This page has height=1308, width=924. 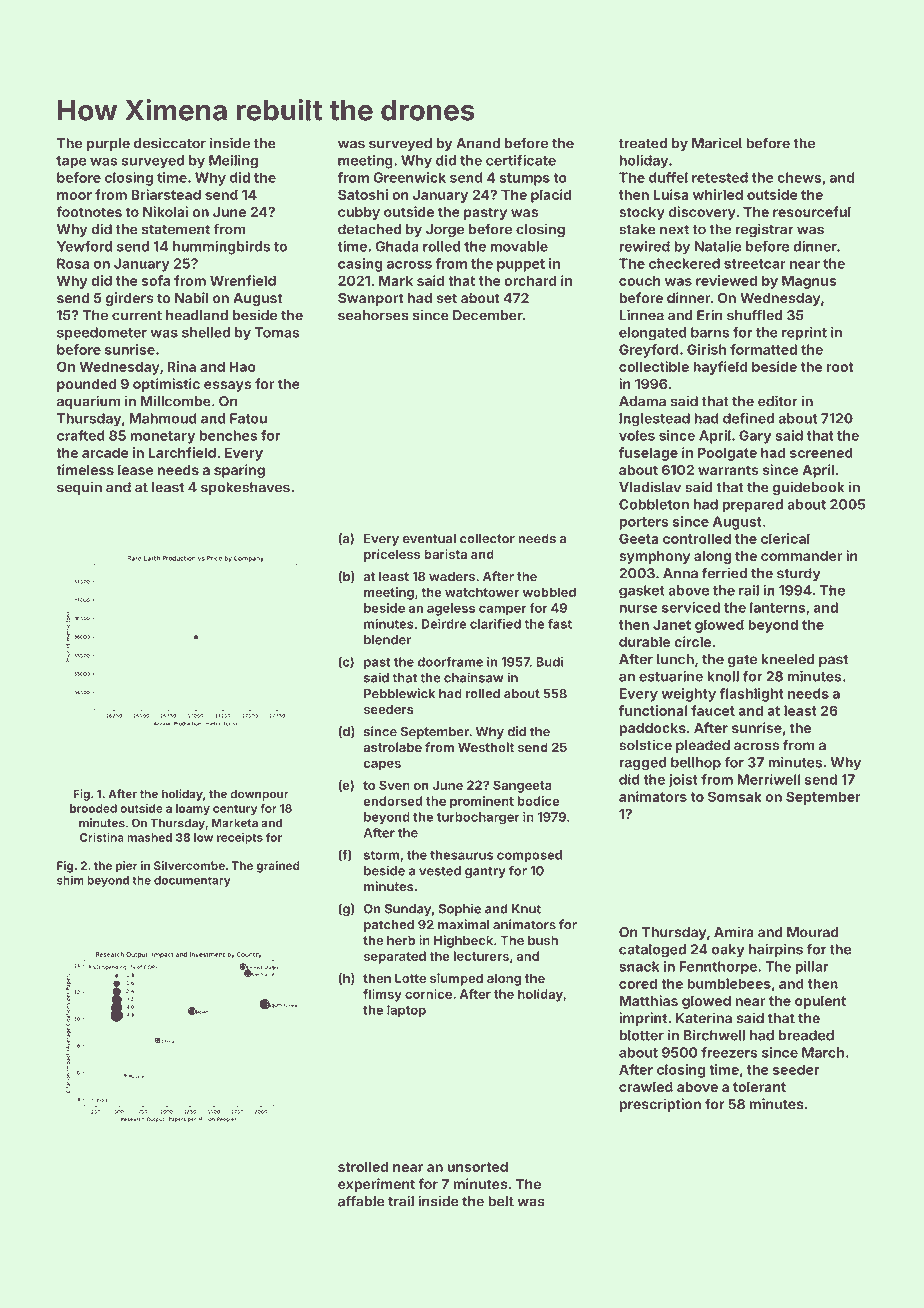 I want to click on Yewford, so click(x=84, y=246).
